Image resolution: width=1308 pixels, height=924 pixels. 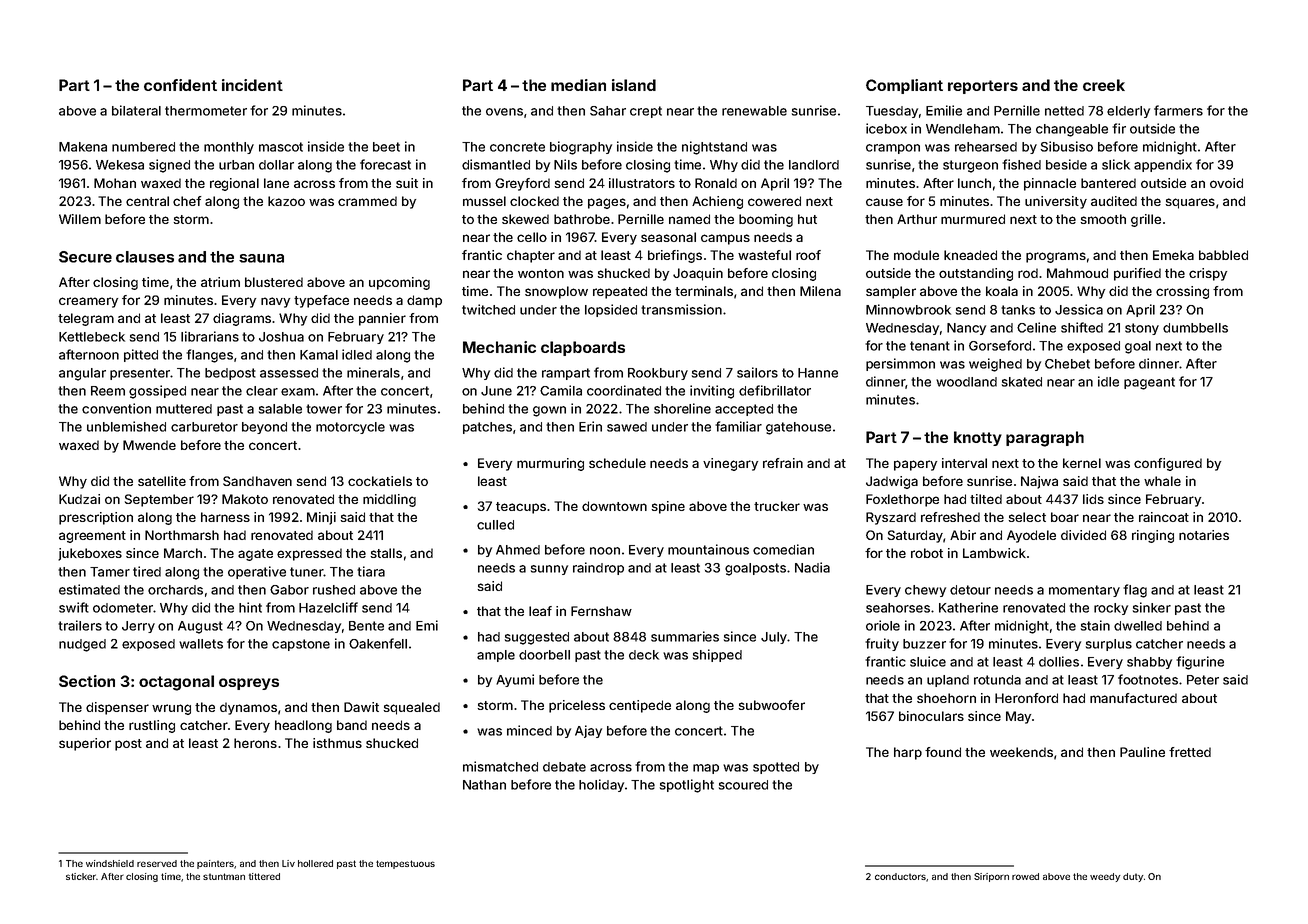 What do you see at coordinates (382, 319) in the document?
I see `pannier` at bounding box center [382, 319].
